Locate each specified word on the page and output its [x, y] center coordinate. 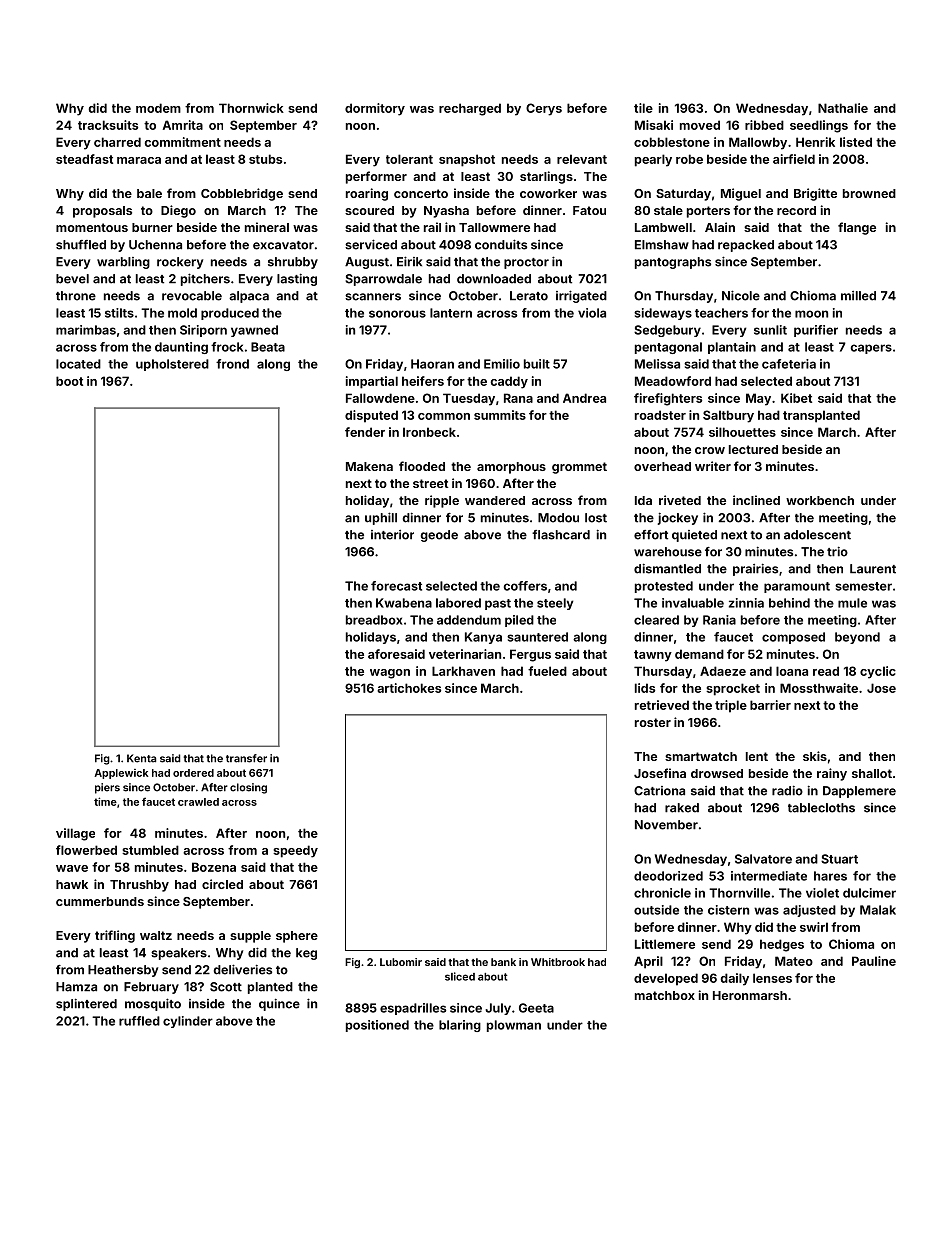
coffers [525, 586]
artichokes [409, 688]
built [537, 364]
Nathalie [843, 108]
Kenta [141, 758]
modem [158, 108]
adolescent [817, 535]
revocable [192, 296]
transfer [246, 758]
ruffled [139, 1021]
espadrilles [413, 1009]
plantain [732, 348]
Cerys [544, 109]
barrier [770, 705]
